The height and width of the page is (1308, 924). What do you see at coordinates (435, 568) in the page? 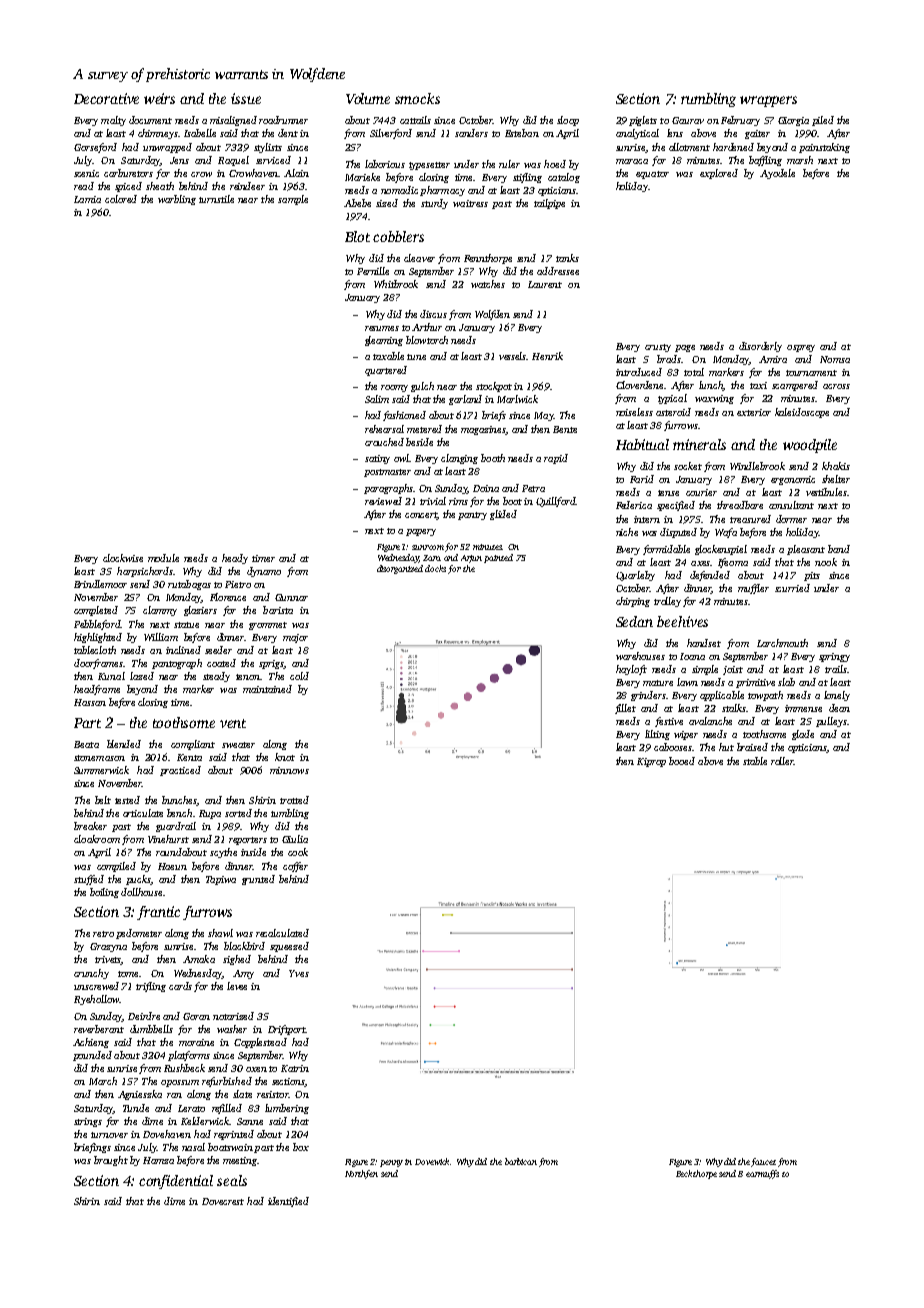
I see `docks` at bounding box center [435, 568].
